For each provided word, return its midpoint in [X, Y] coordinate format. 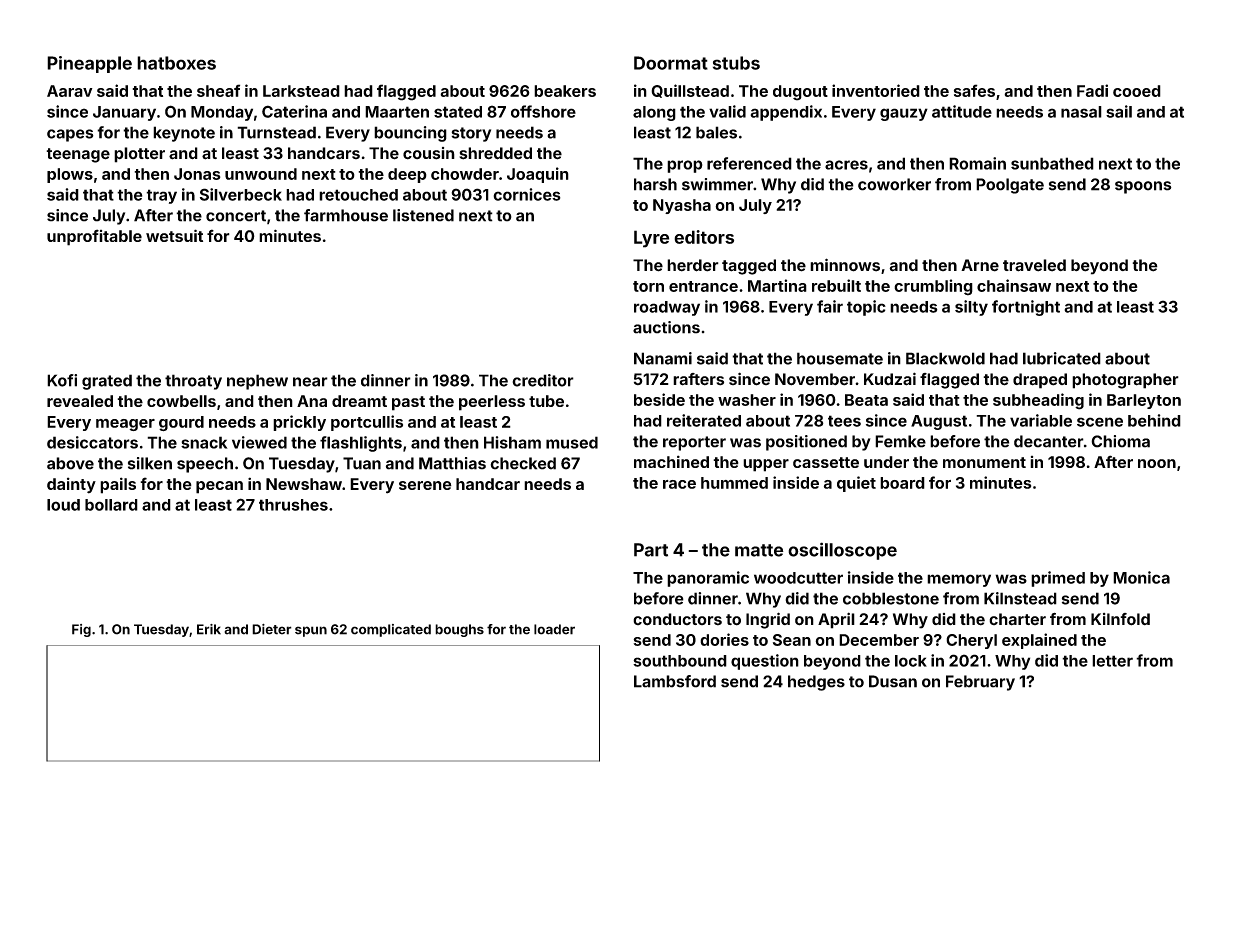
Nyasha [682, 206]
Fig [81, 630]
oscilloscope [842, 551]
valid [727, 111]
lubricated [1062, 358]
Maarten [397, 112]
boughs [459, 630]
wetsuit [174, 235]
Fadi [1092, 90]
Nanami [663, 358]
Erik [209, 629]
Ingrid [768, 620]
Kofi [62, 380]
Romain [977, 163]
